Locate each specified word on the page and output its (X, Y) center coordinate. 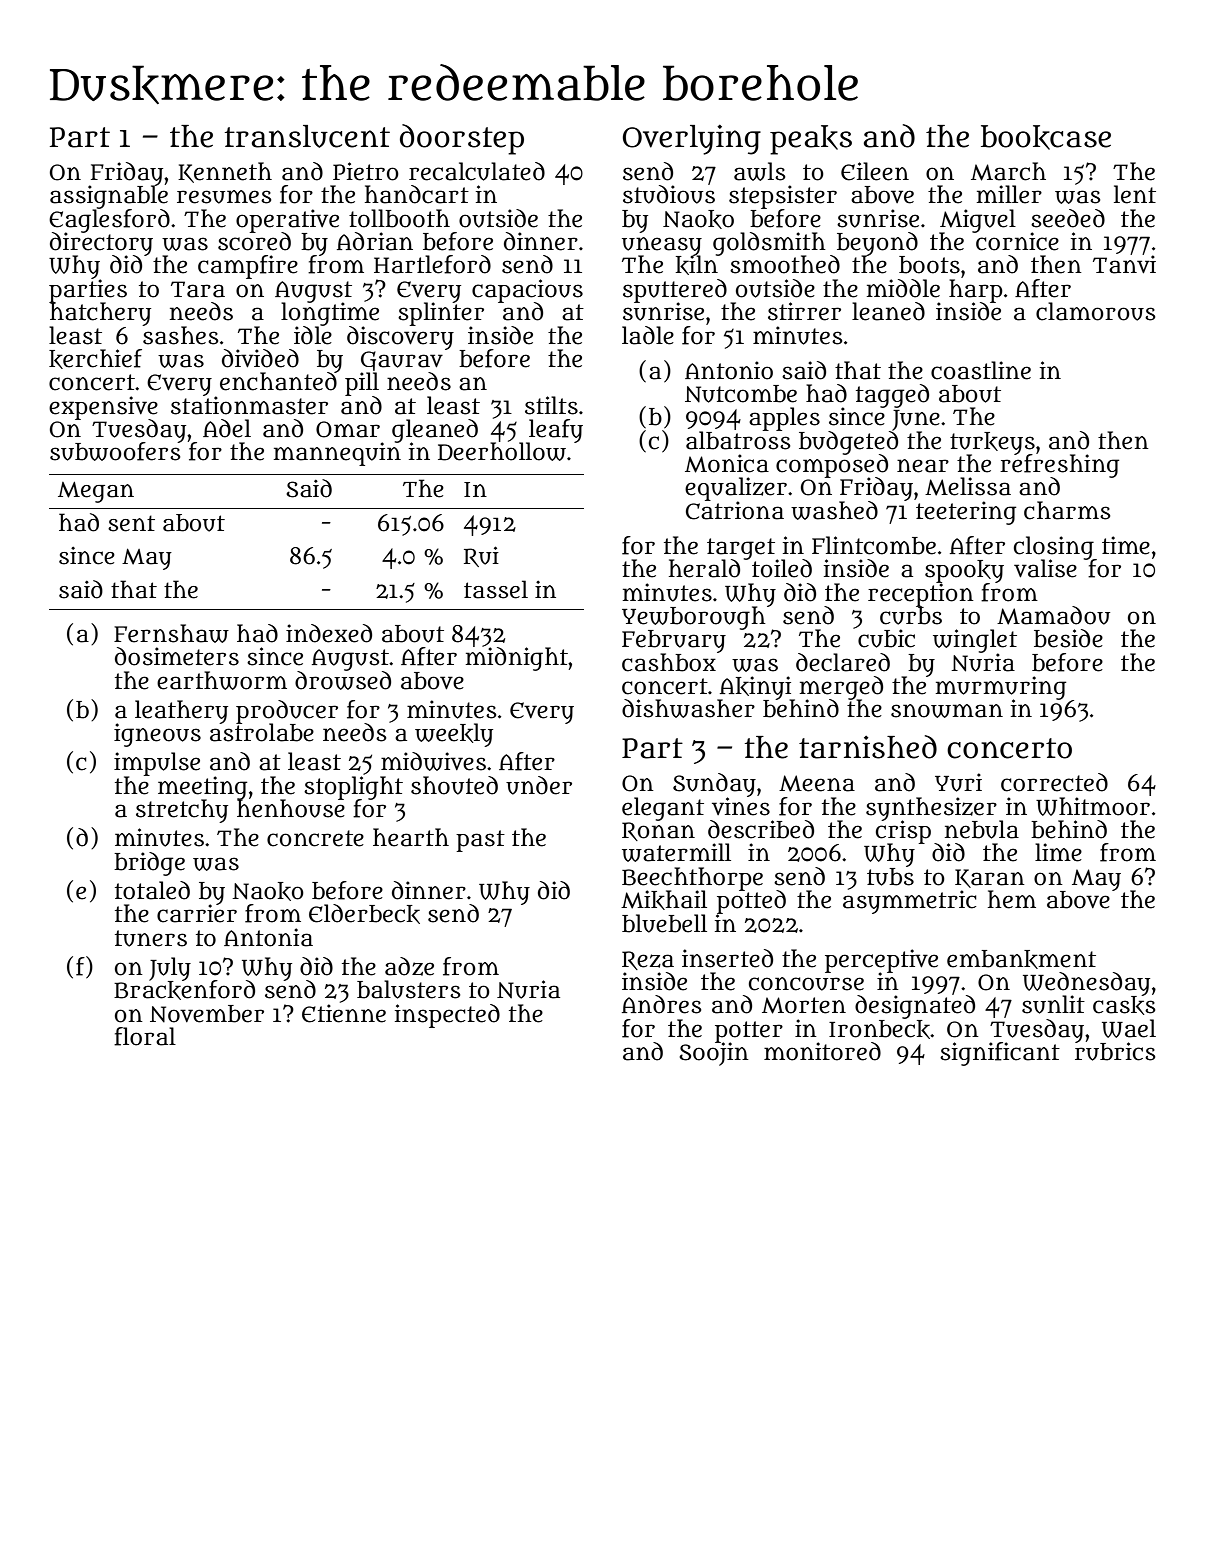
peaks (811, 140)
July (170, 969)
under (539, 785)
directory (101, 244)
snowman (947, 711)
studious (669, 194)
